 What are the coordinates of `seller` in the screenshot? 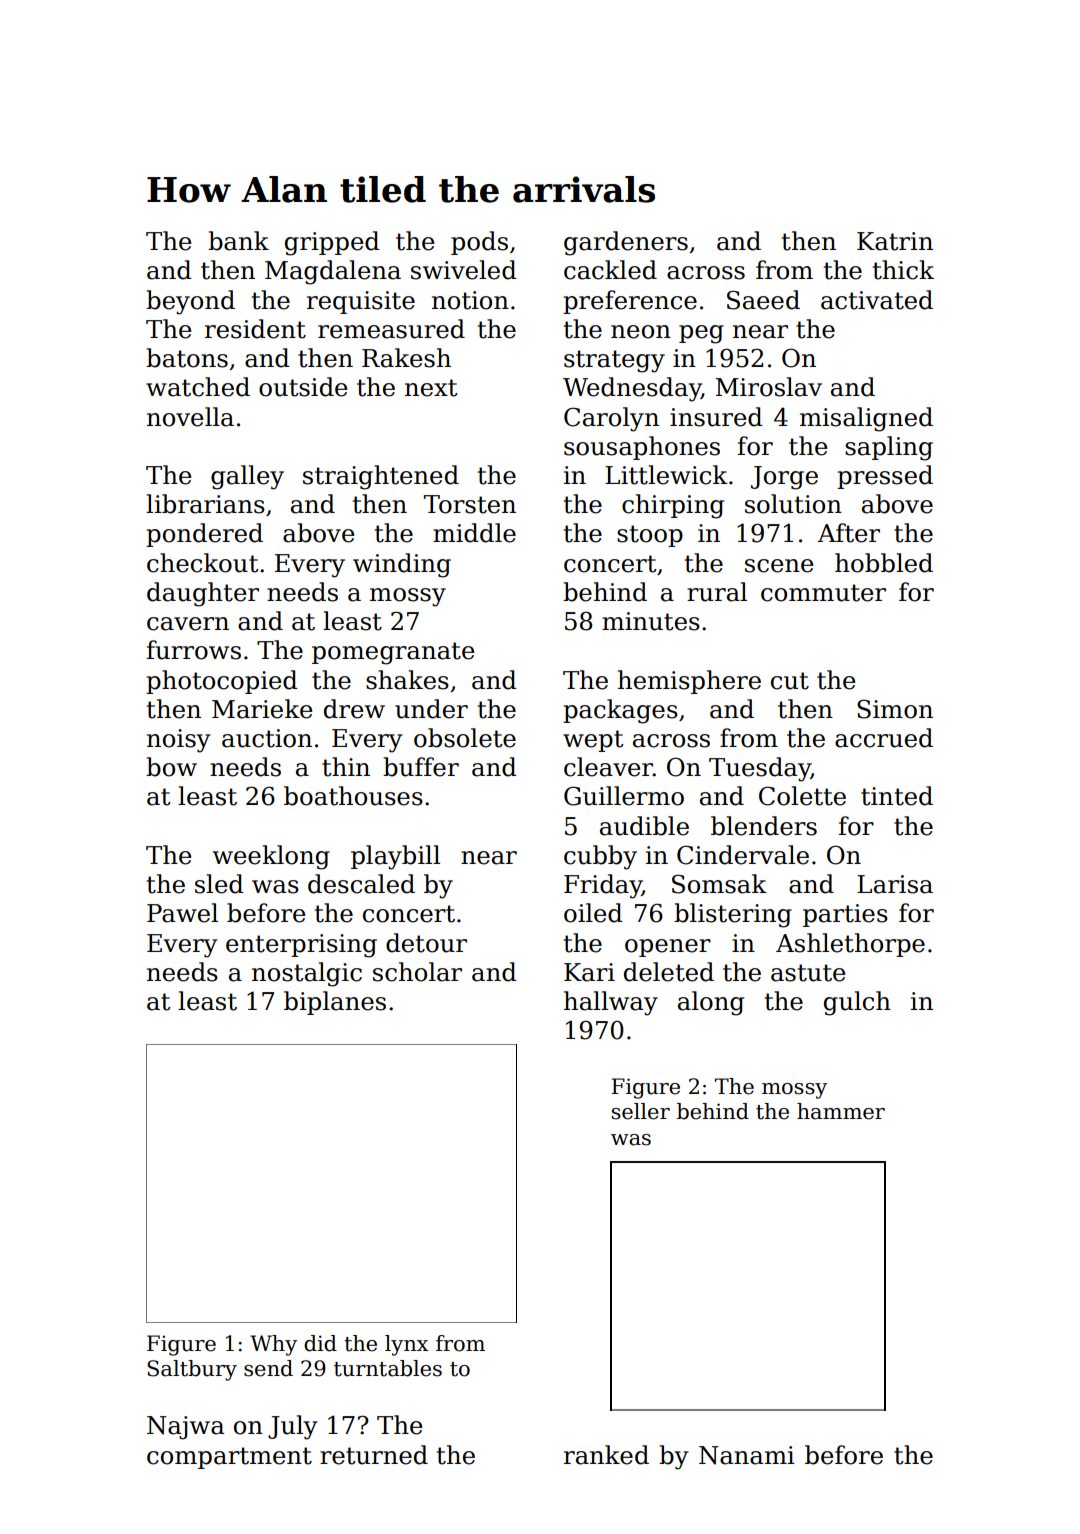 It's located at (640, 1111).
